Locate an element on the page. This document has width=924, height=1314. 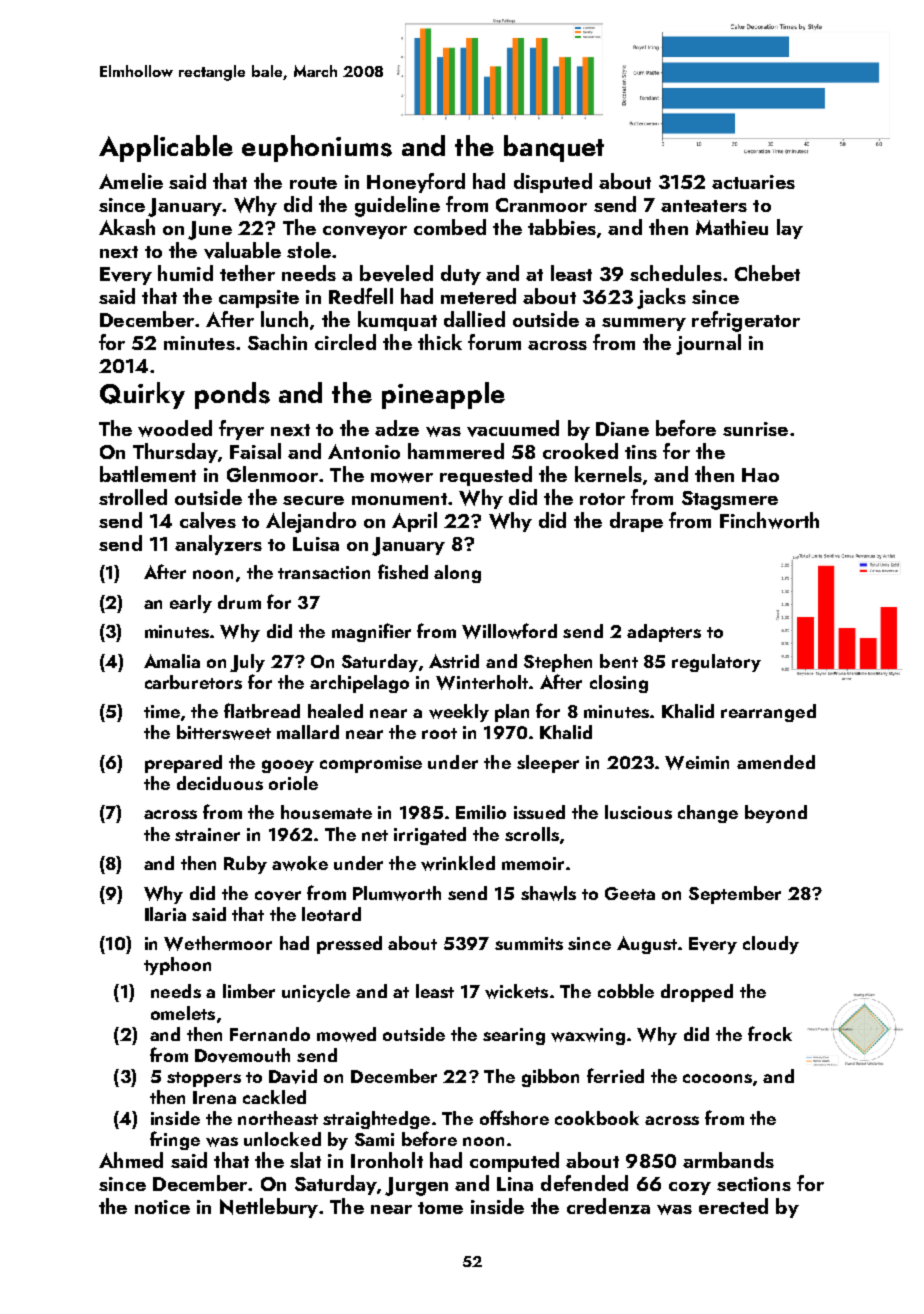
pressed is located at coordinates (349, 945).
